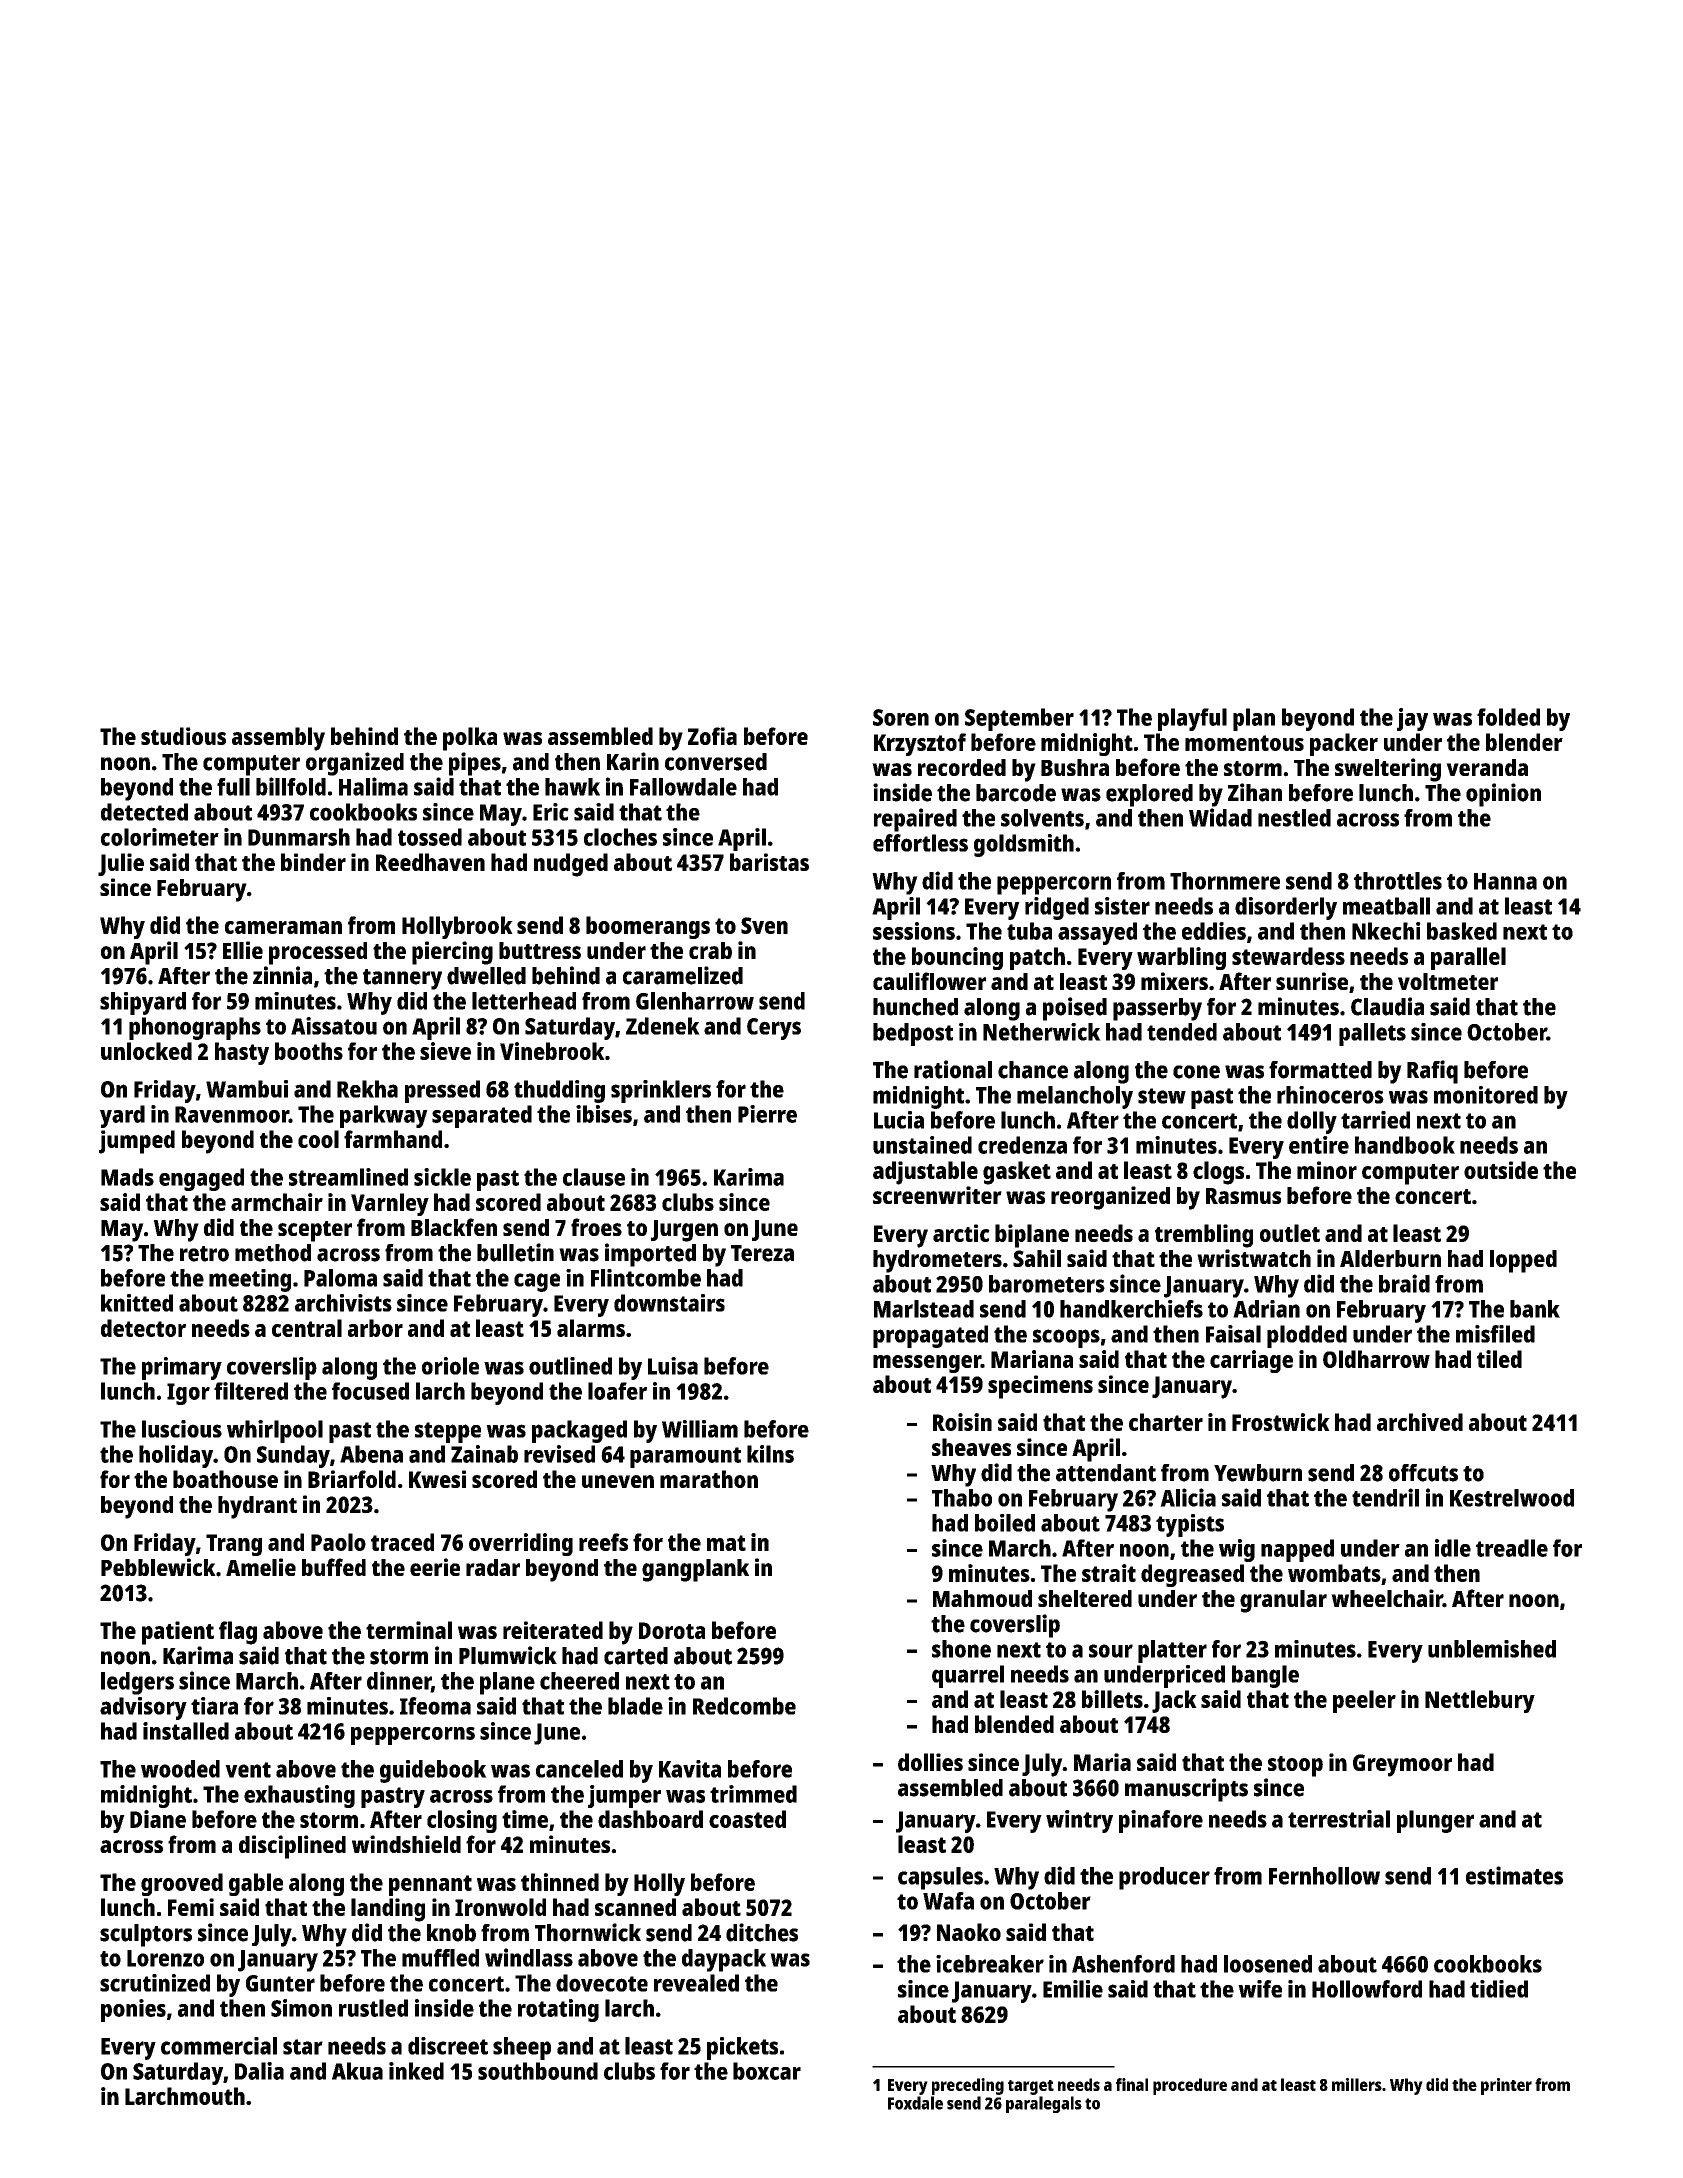 The image size is (1683, 2178). Describe the element at coordinates (1404, 1283) in the image. I see `braid` at that location.
